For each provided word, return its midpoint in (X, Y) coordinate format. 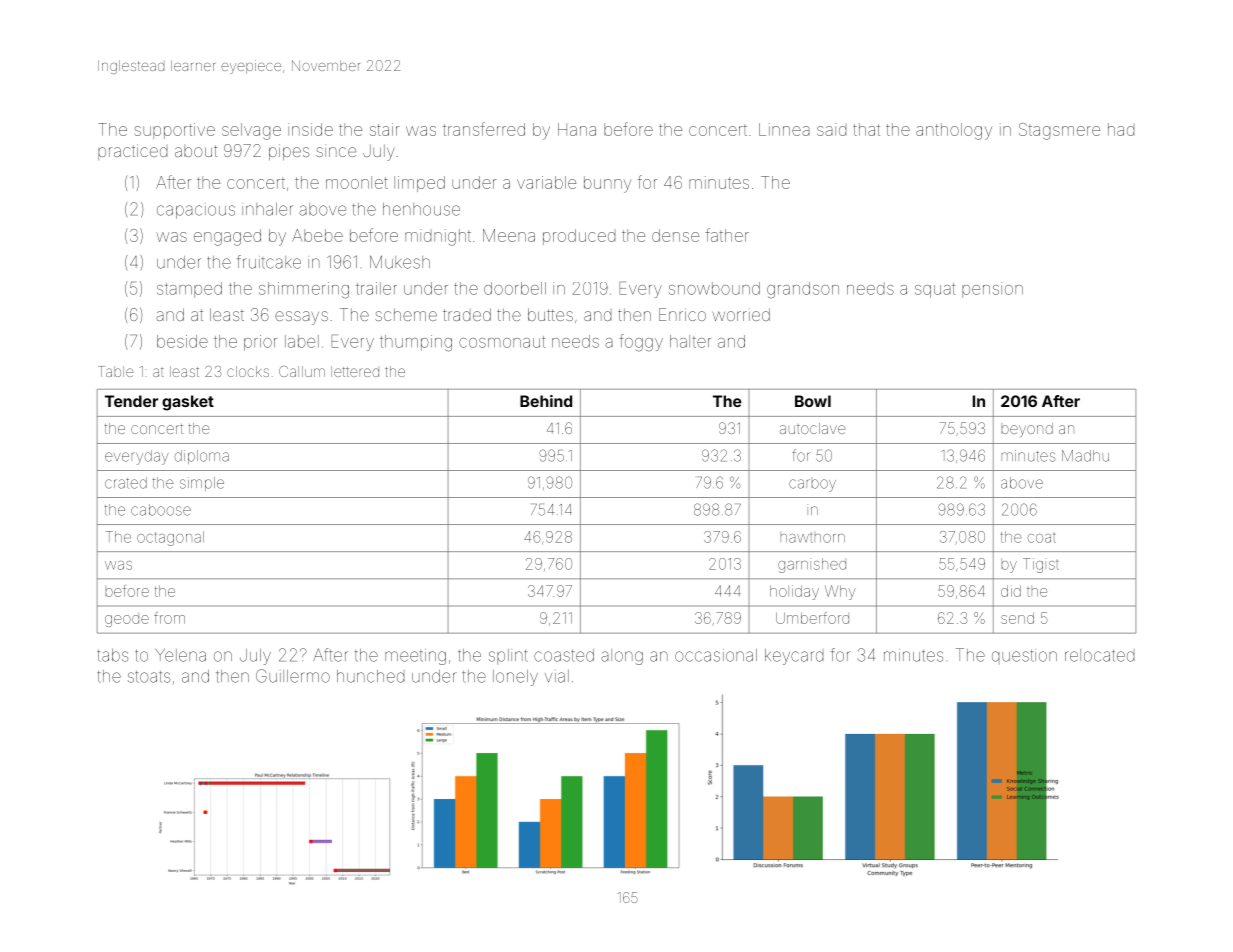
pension (992, 290)
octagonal (170, 538)
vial (557, 676)
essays (301, 318)
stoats (149, 677)
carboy (812, 485)
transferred (484, 129)
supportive (175, 131)
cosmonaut (502, 342)
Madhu (1085, 456)
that (866, 129)
